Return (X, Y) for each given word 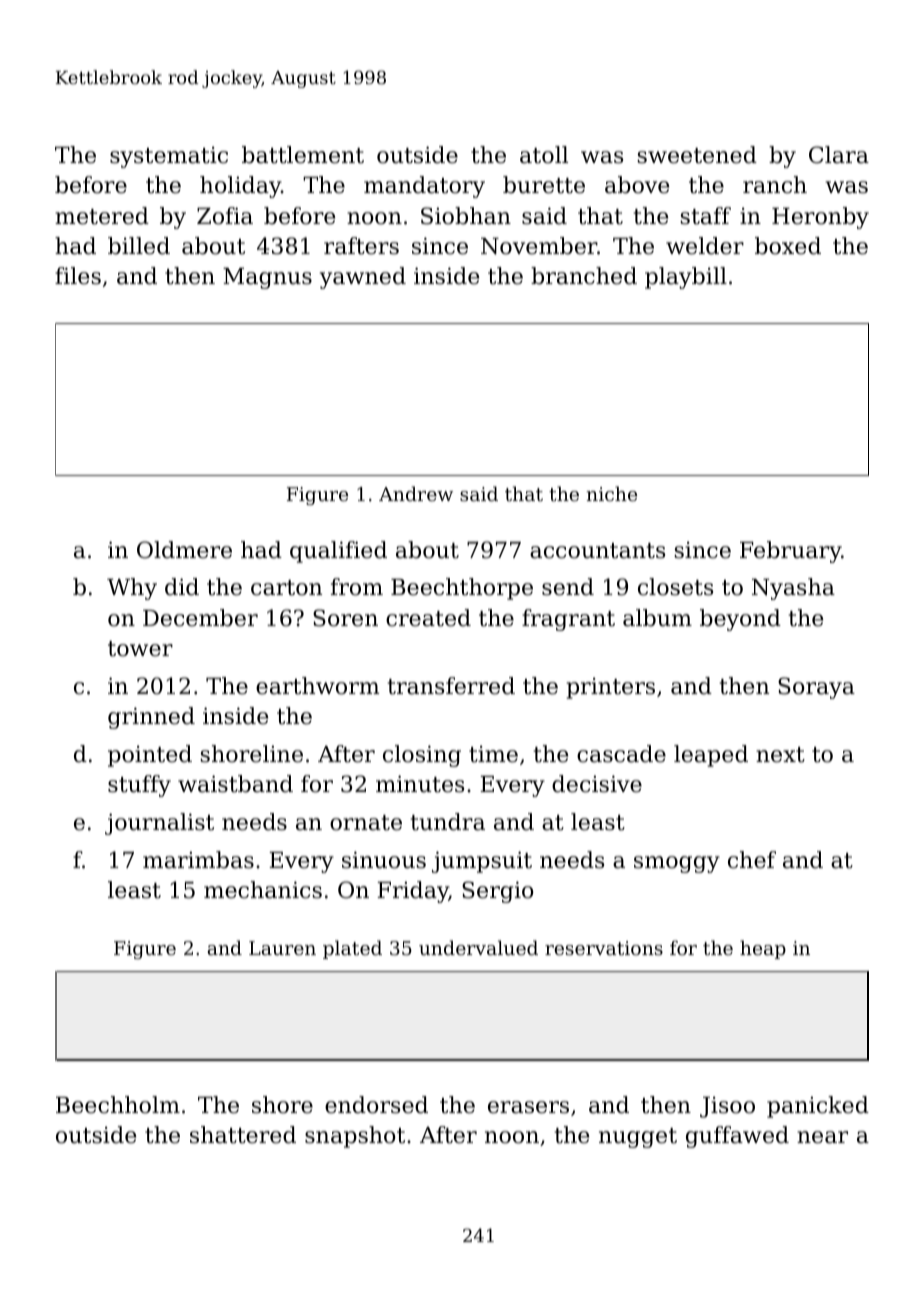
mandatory (424, 187)
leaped (711, 756)
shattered (243, 1135)
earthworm (317, 686)
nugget (638, 1138)
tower (140, 649)
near (822, 1137)
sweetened (697, 155)
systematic (169, 157)
